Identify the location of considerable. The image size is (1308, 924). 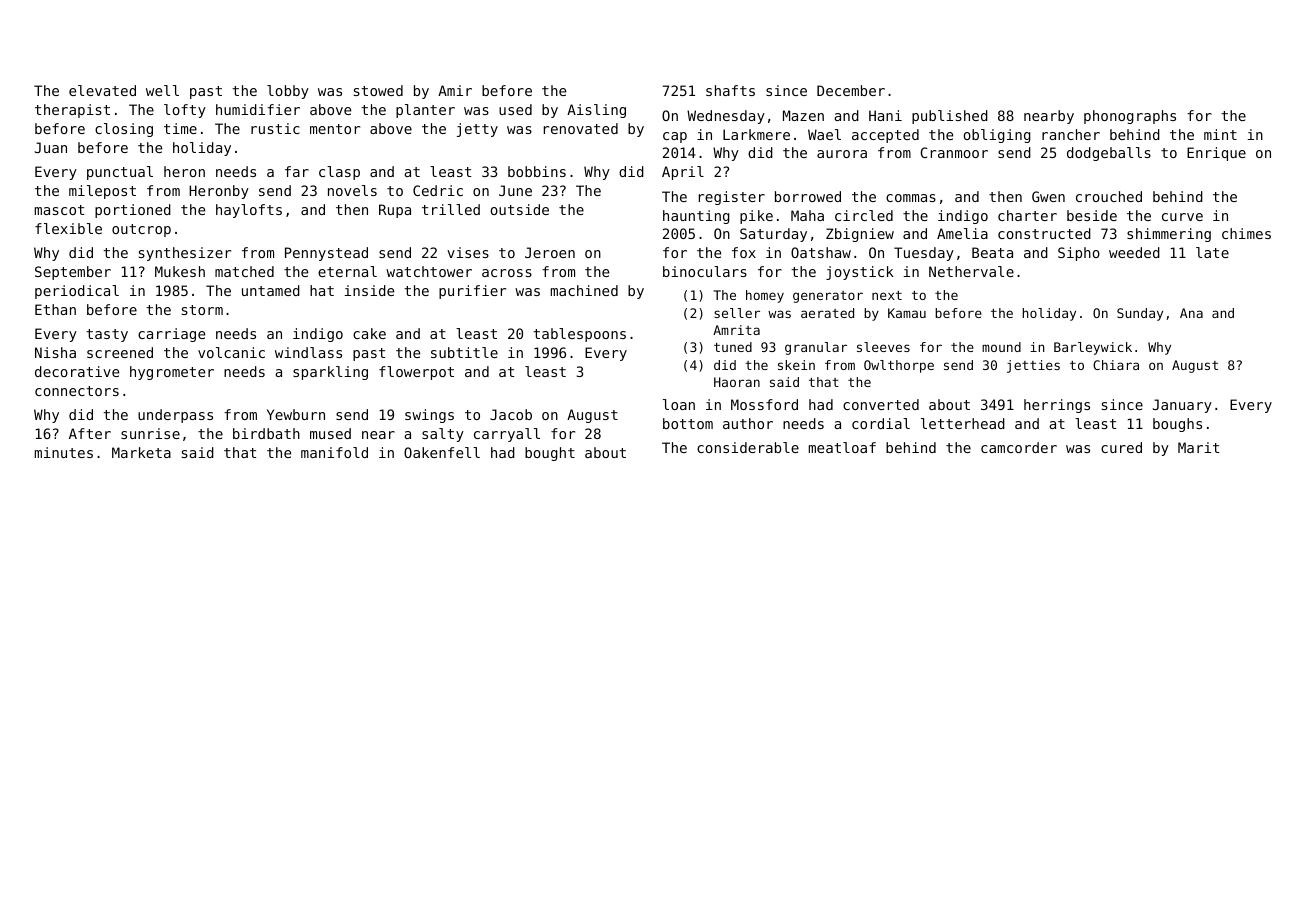
(748, 447).
